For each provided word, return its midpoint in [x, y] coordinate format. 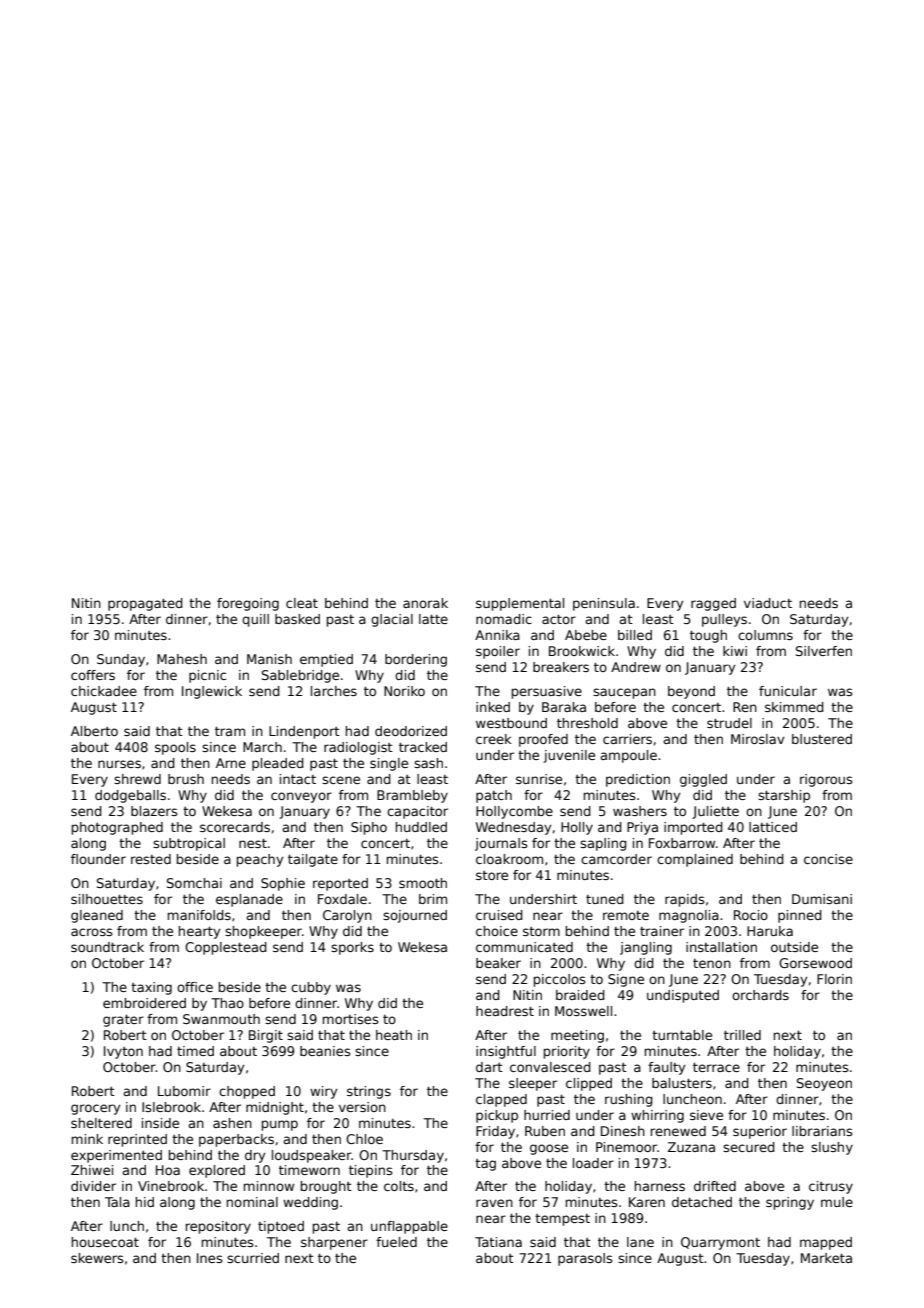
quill [255, 620]
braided [580, 995]
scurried [253, 1258]
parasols [585, 1259]
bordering [416, 660]
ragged [713, 604]
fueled [396, 1242]
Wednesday [513, 828]
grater [123, 1020]
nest [253, 843]
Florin [834, 979]
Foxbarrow [682, 843]
